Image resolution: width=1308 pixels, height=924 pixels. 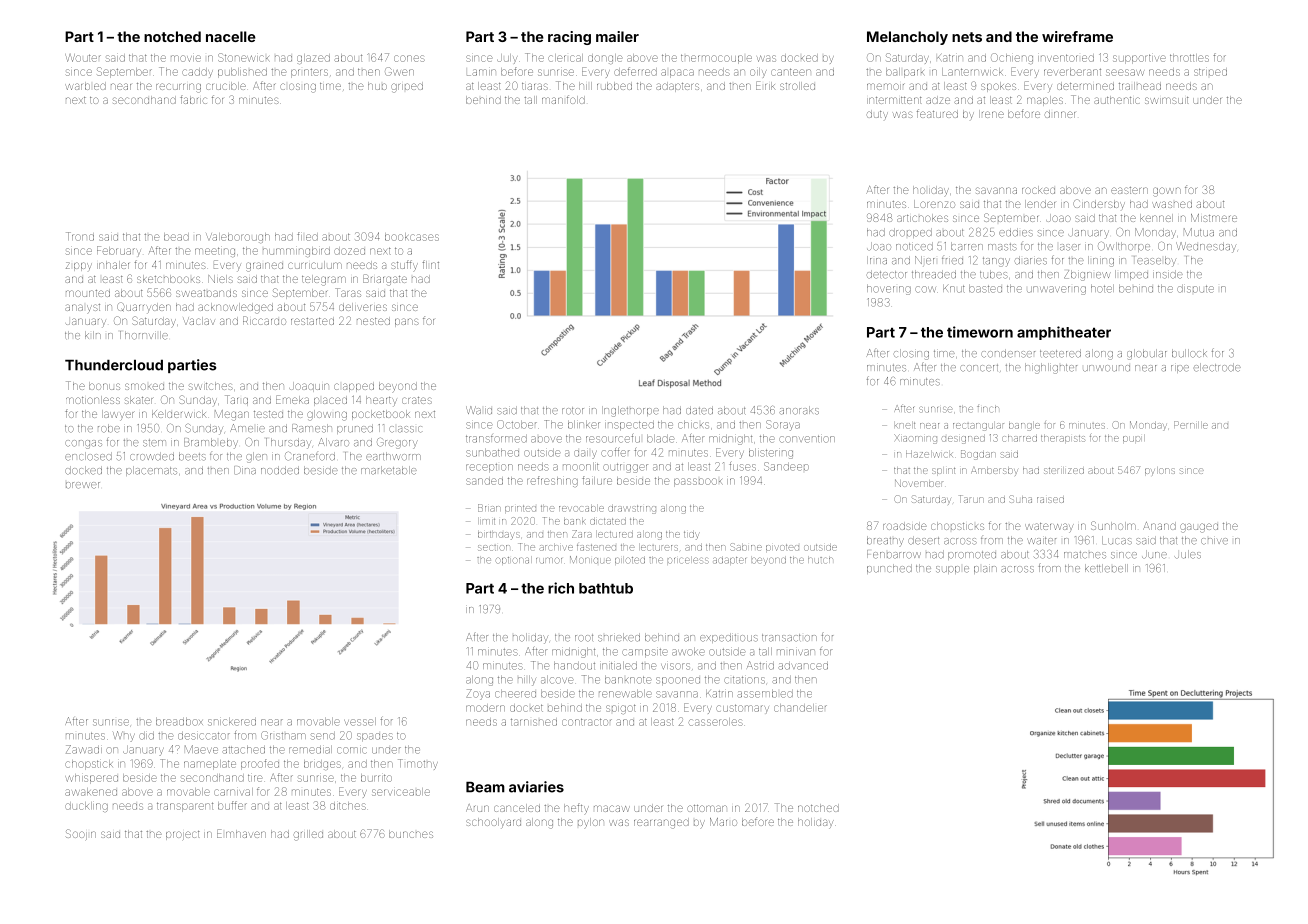 I want to click on Suha, so click(x=1020, y=499).
